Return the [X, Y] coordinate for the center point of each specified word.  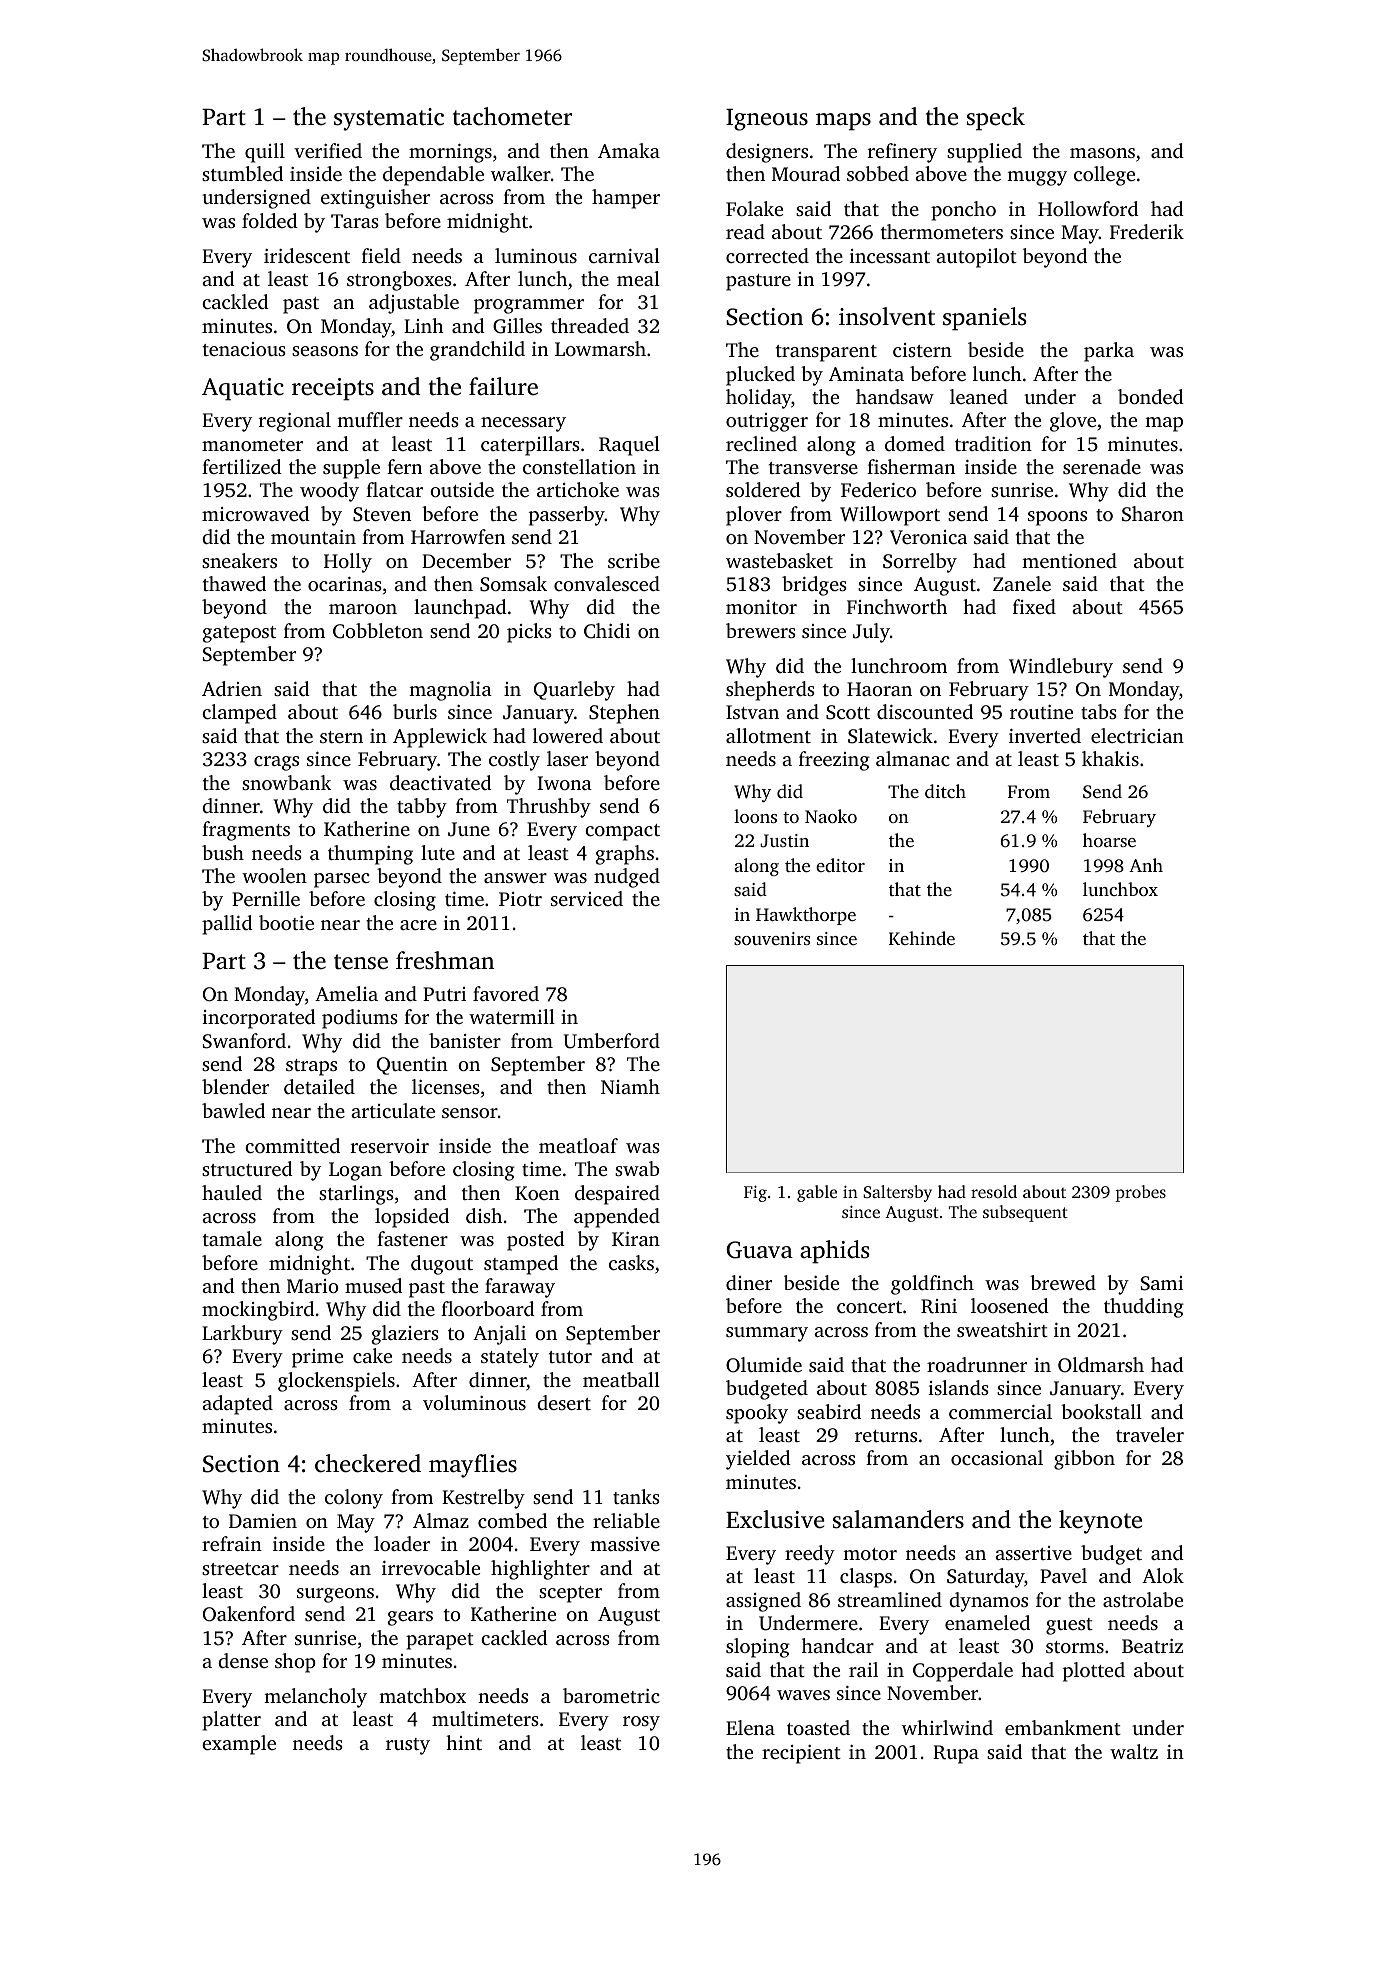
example [239, 1745]
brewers [761, 630]
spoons [1057, 518]
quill [265, 153]
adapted [237, 1405]
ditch [945, 791]
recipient [801, 1754]
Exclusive [775, 1519]
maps [843, 122]
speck [996, 119]
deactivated [441, 782]
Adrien [232, 688]
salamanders [898, 1519]
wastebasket [779, 560]
